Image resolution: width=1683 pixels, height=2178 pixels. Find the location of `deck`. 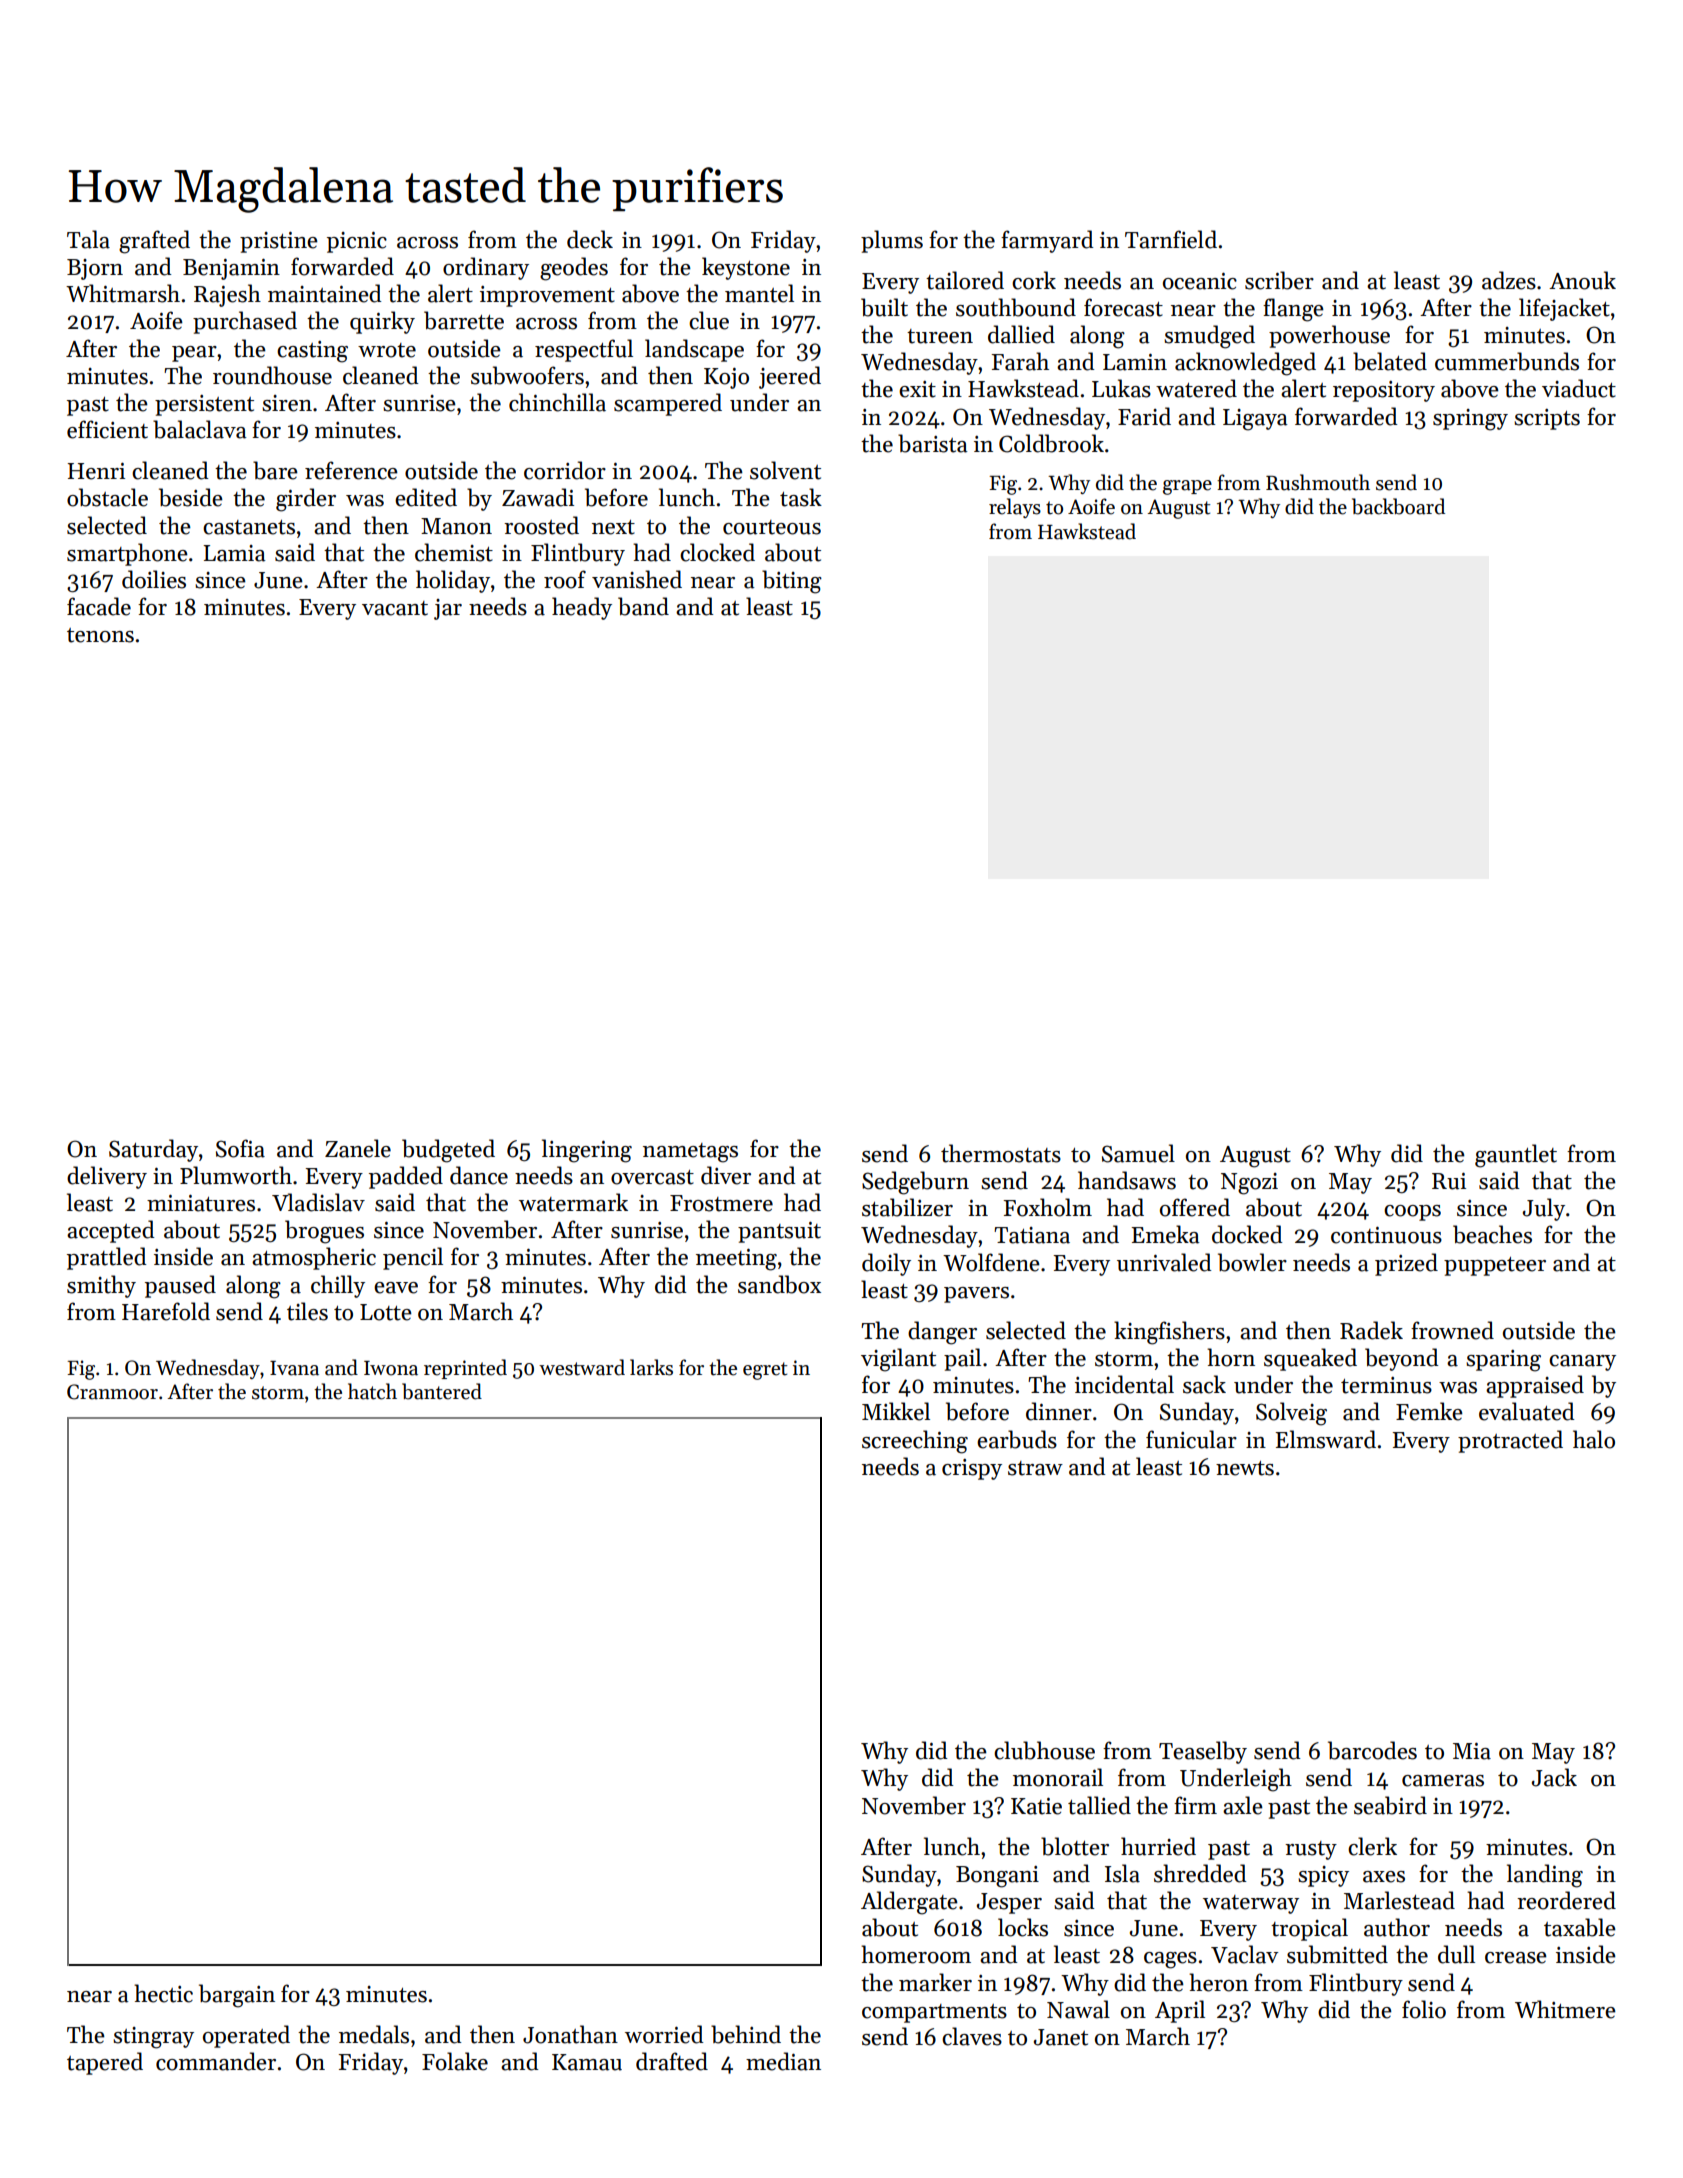

deck is located at coordinates (590, 239).
